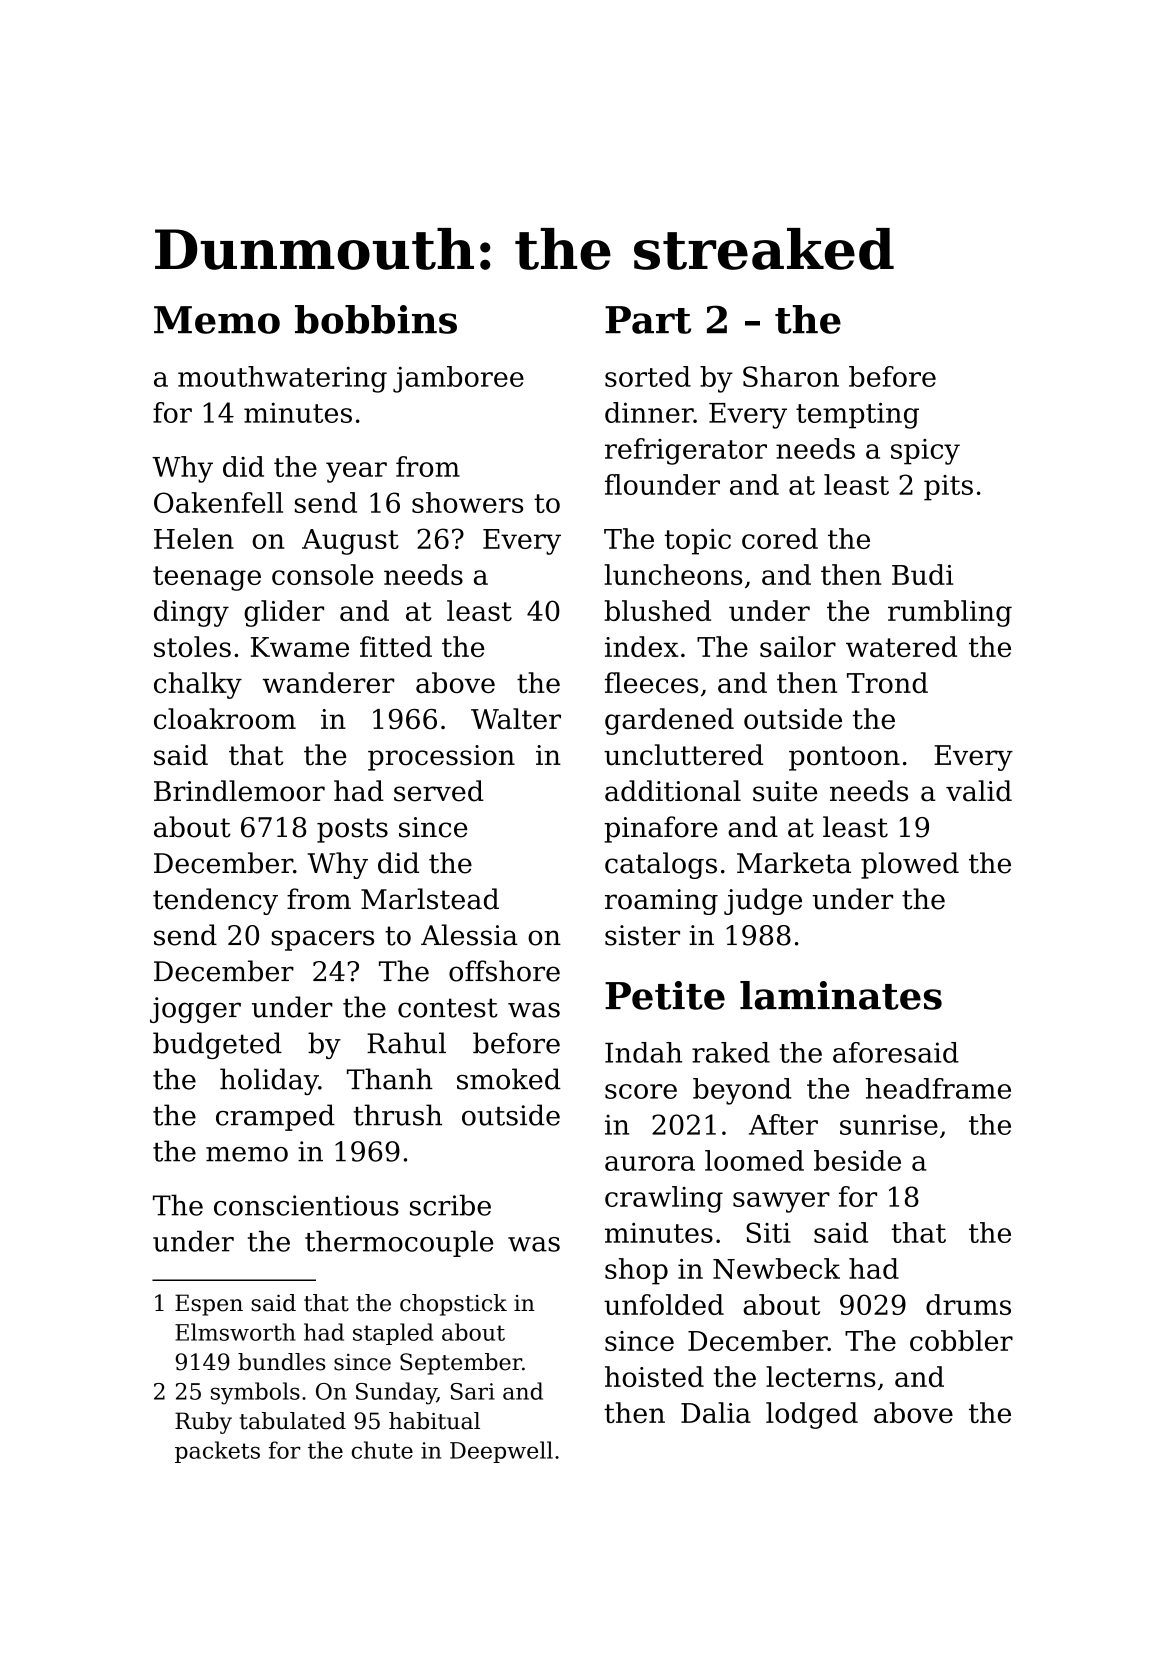 The image size is (1165, 1654). Describe the element at coordinates (948, 488) in the document. I see `pits` at that location.
